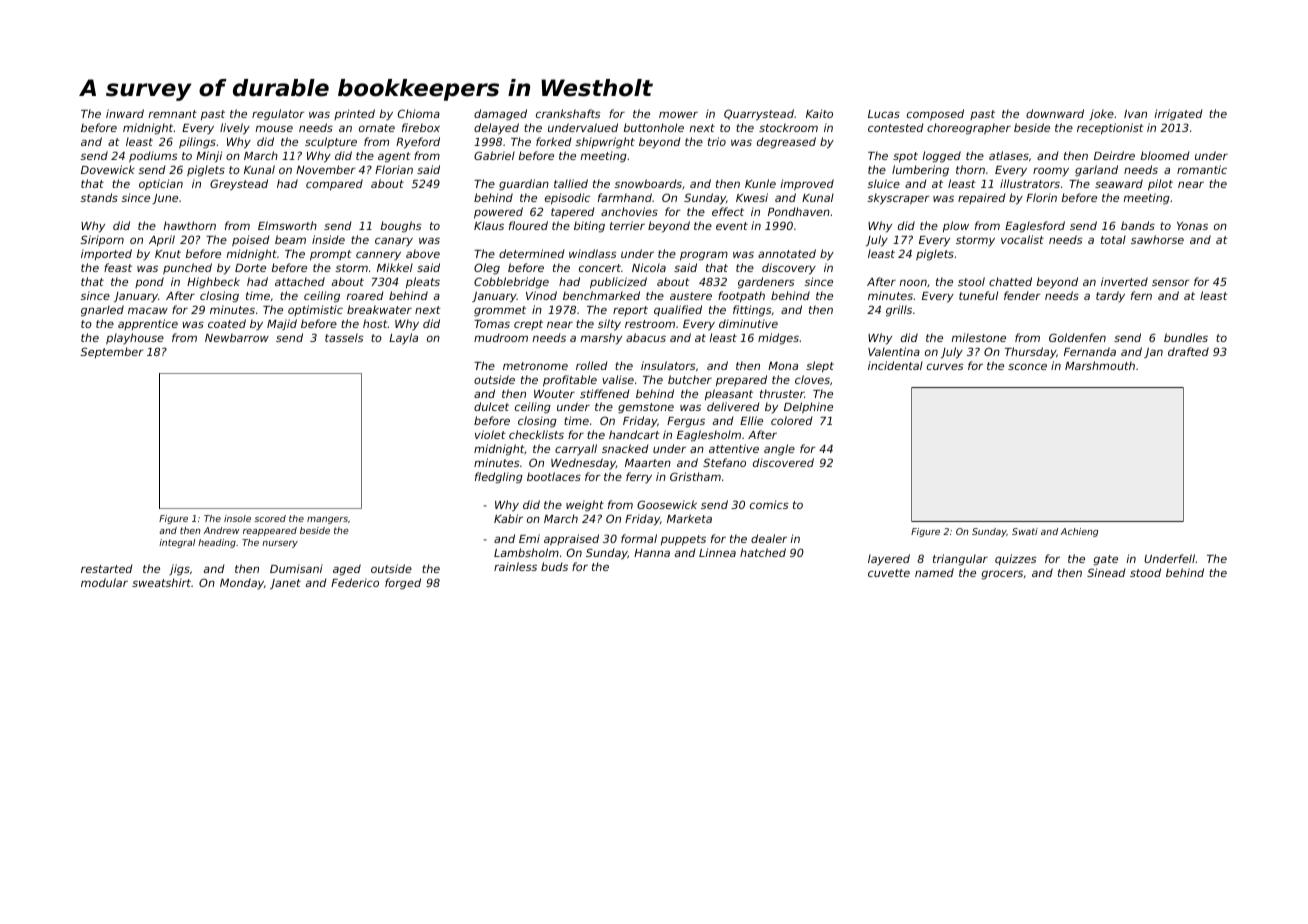 Image resolution: width=1308 pixels, height=924 pixels. What do you see at coordinates (173, 114) in the screenshot?
I see `remnant` at bounding box center [173, 114].
